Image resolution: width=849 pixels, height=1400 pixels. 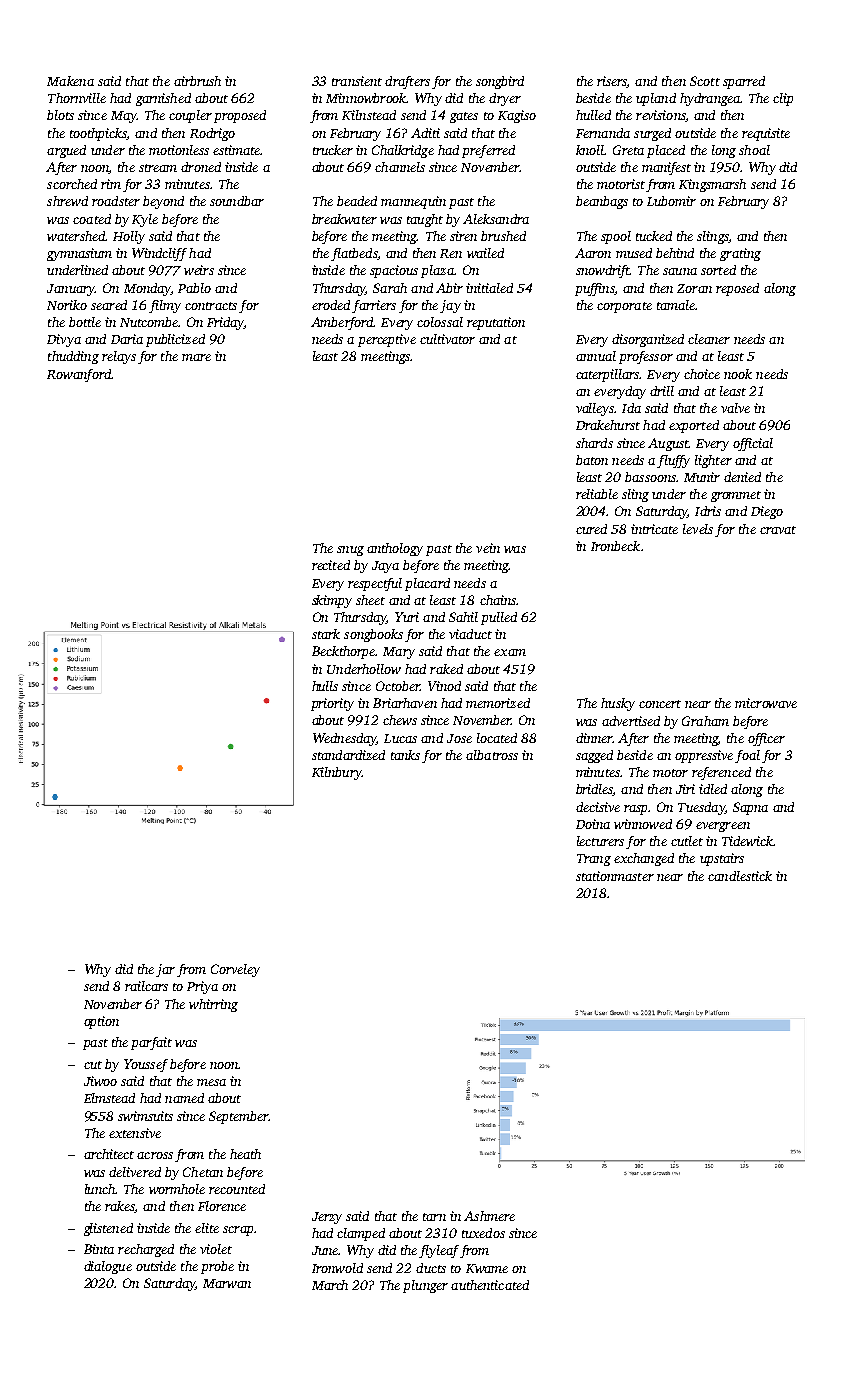 I want to click on wailed, so click(x=485, y=253).
